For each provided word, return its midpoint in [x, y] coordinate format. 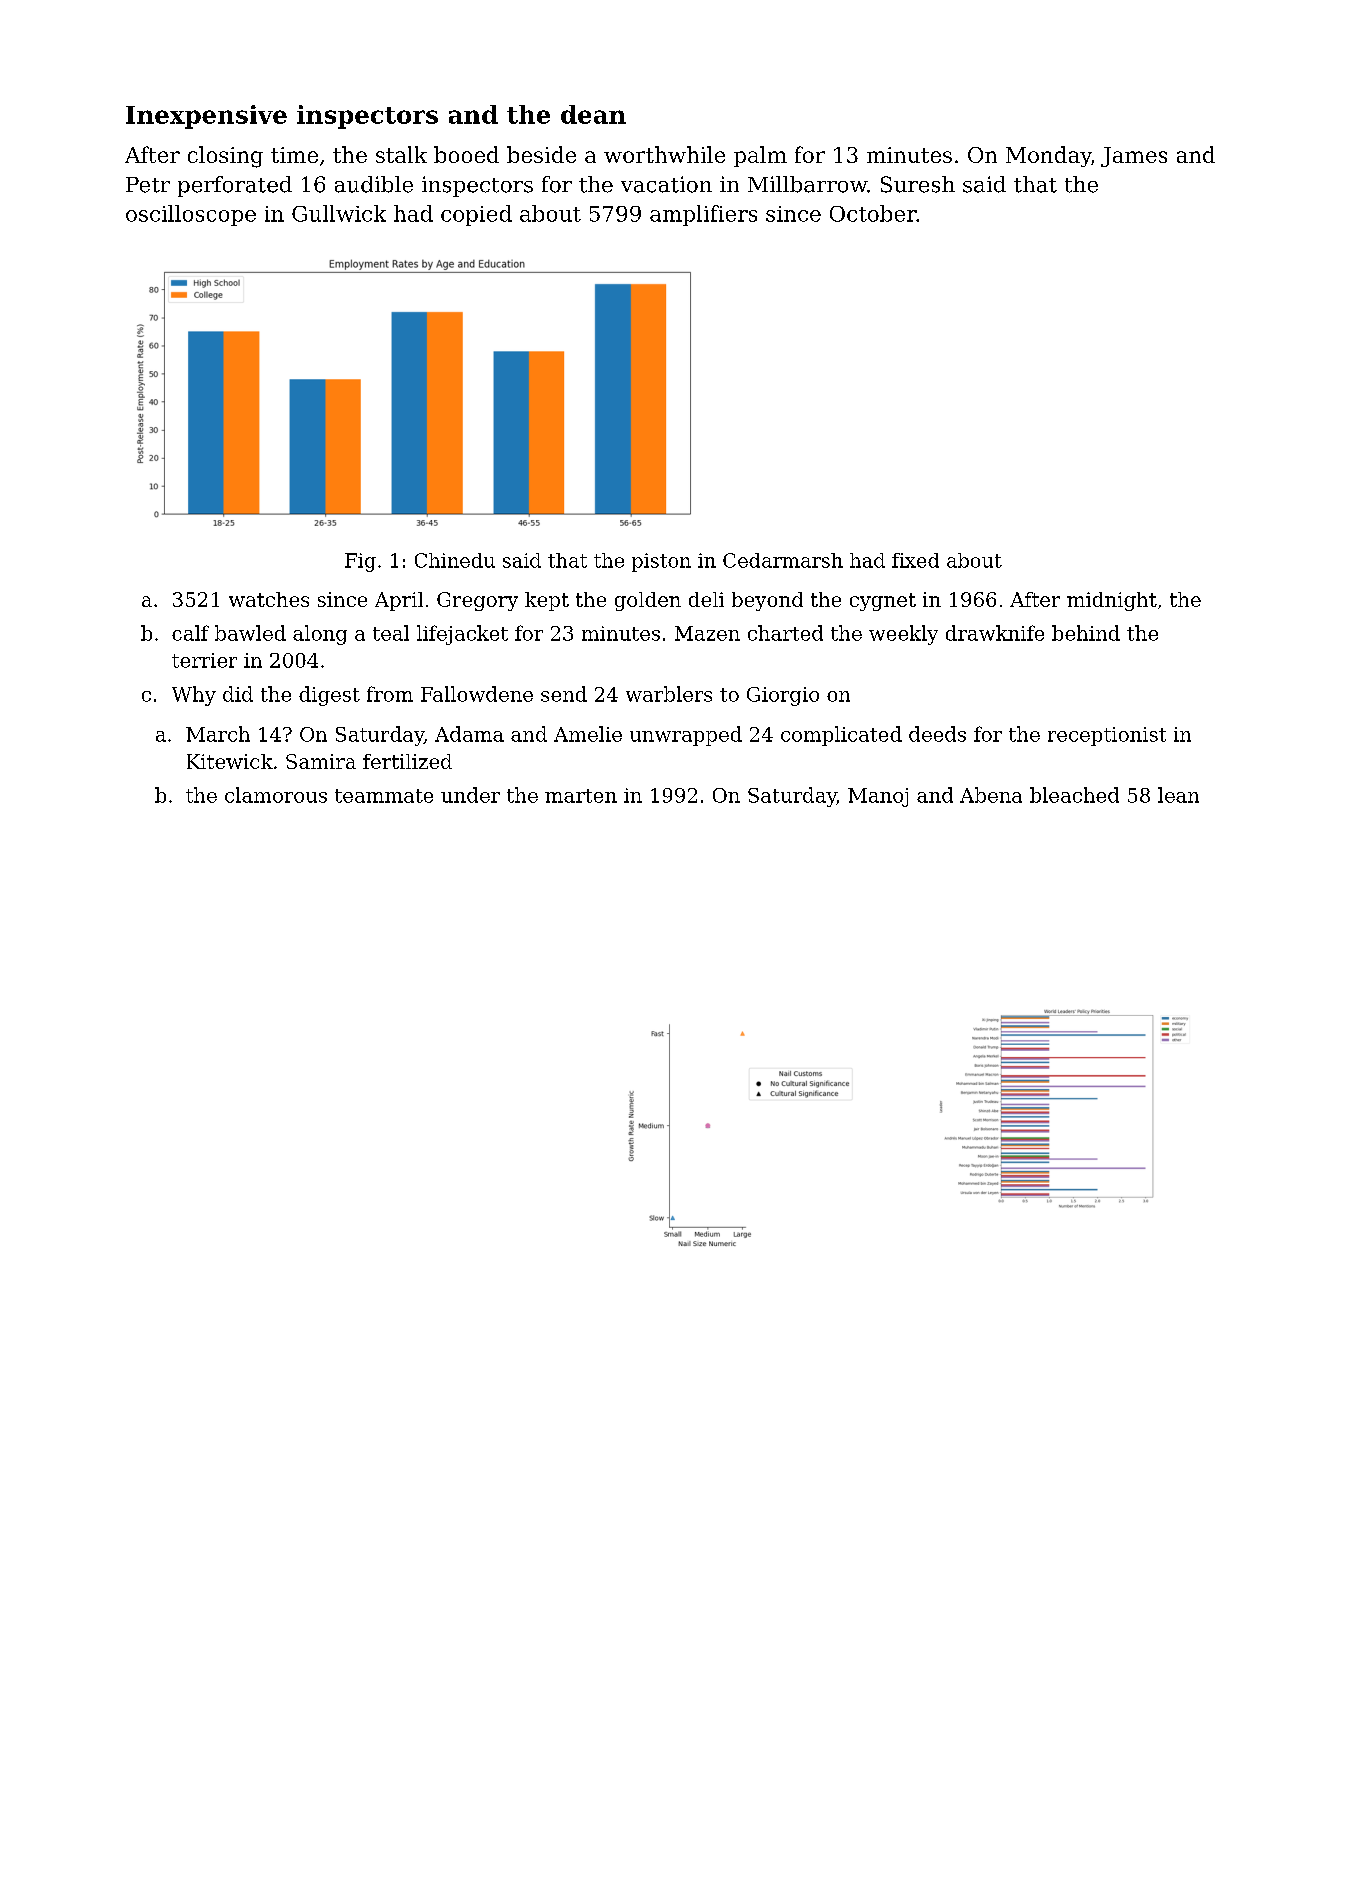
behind [1086, 633]
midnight [1112, 601]
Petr [148, 185]
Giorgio [783, 696]
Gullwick [339, 213]
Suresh [918, 184]
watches [269, 599]
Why [194, 696]
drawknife [995, 633]
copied [476, 215]
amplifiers [703, 215]
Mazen [707, 633]
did [238, 694]
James [1134, 157]
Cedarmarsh [783, 560]
